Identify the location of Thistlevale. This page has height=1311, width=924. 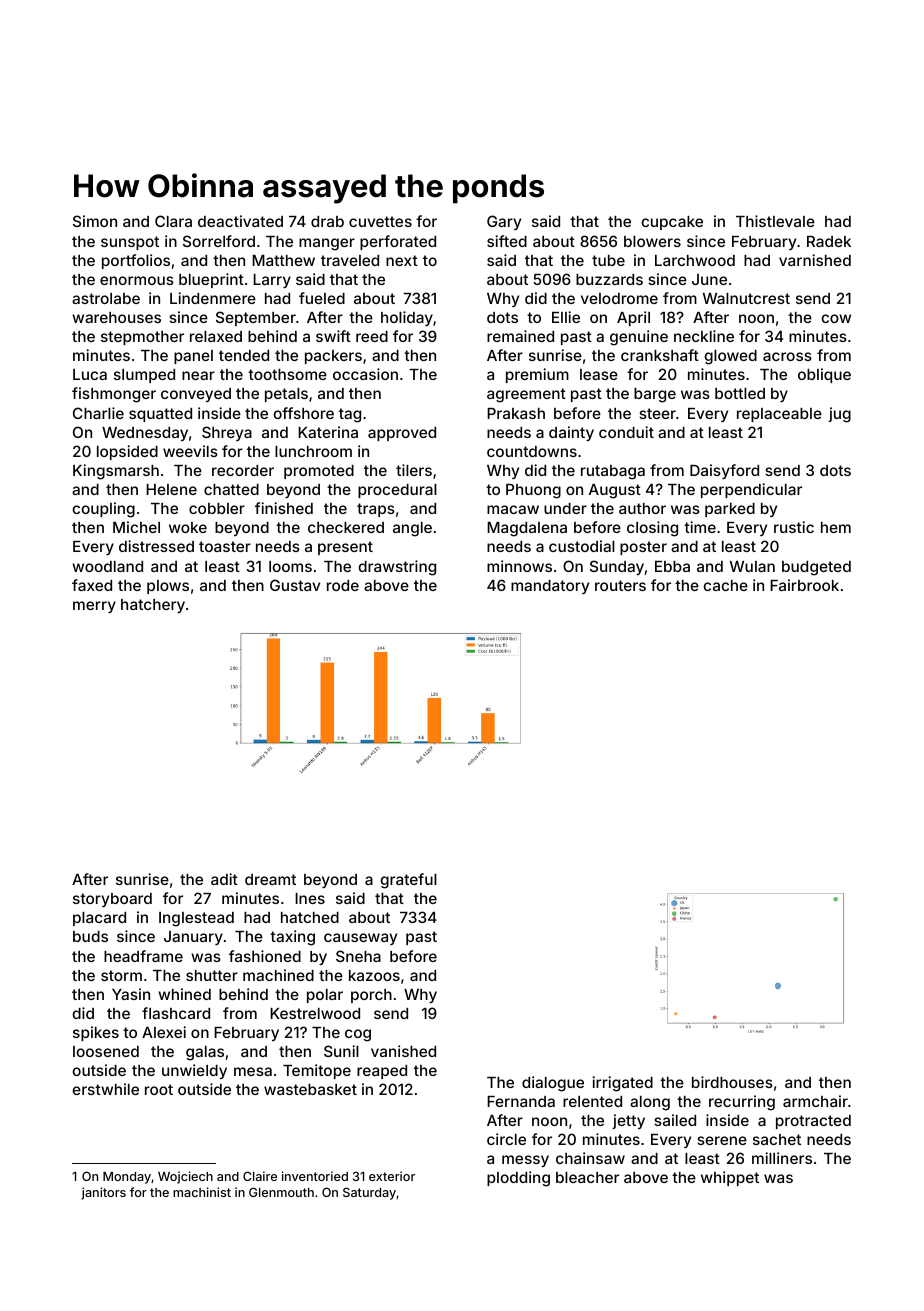
(775, 221).
